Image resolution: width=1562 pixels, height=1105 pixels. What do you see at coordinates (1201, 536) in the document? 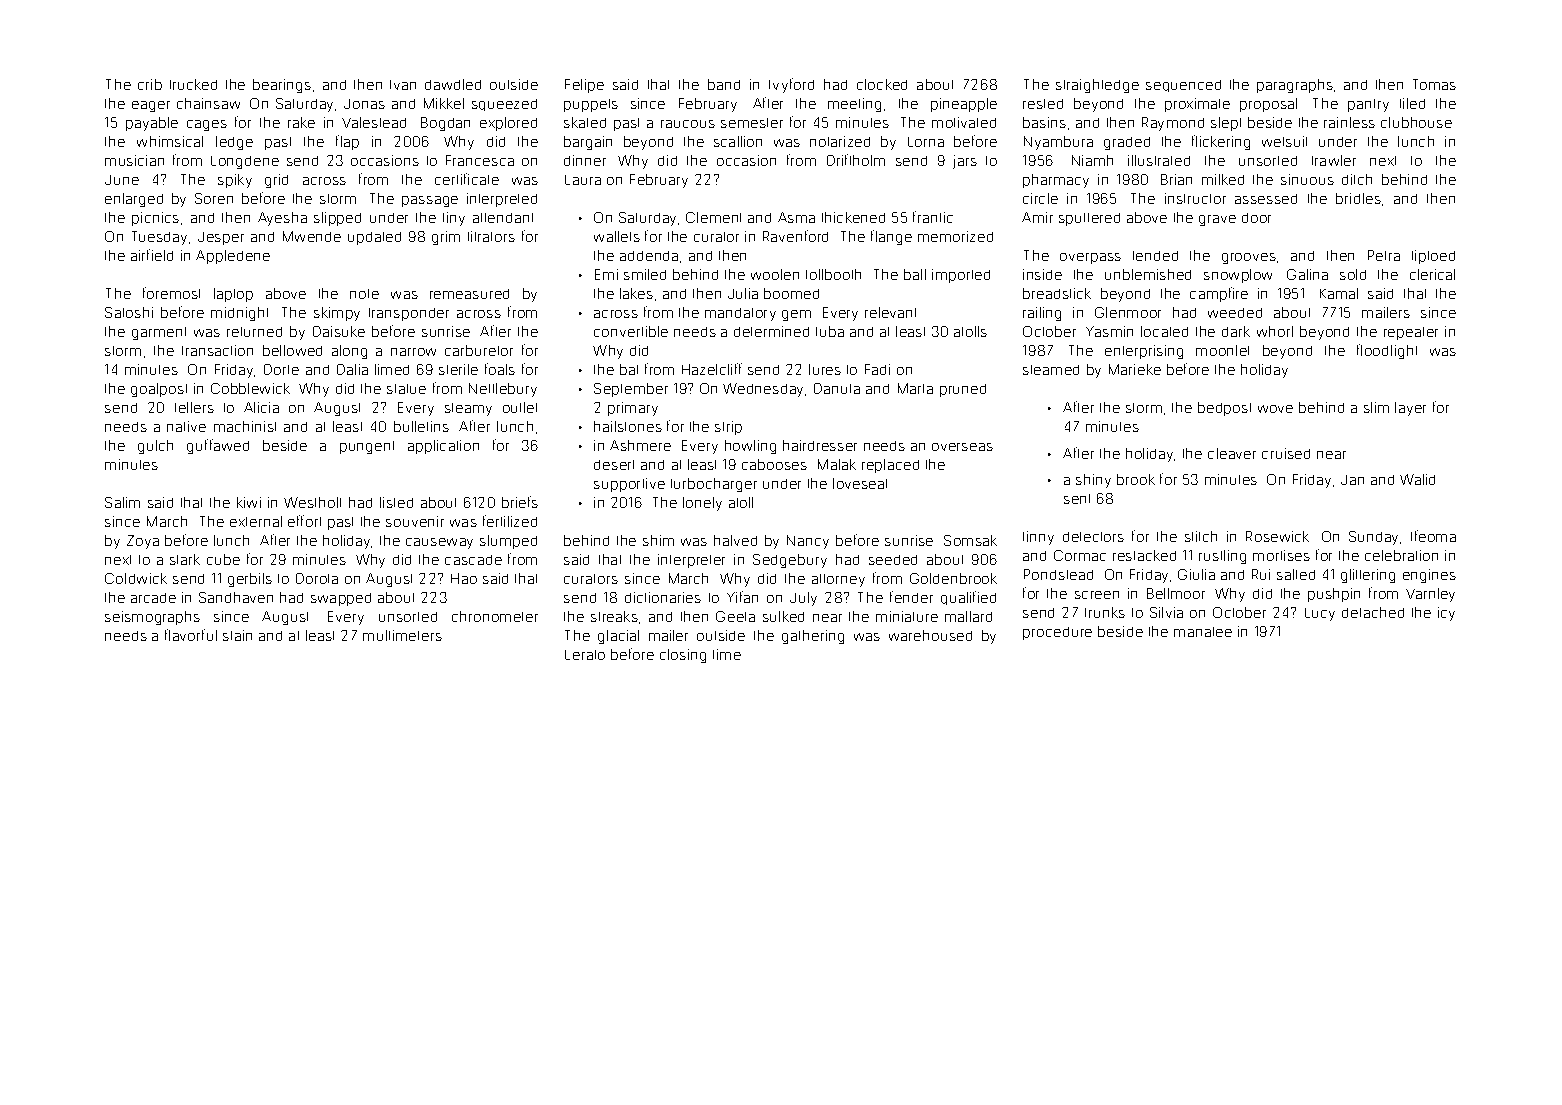
I see `stitch` at bounding box center [1201, 536].
